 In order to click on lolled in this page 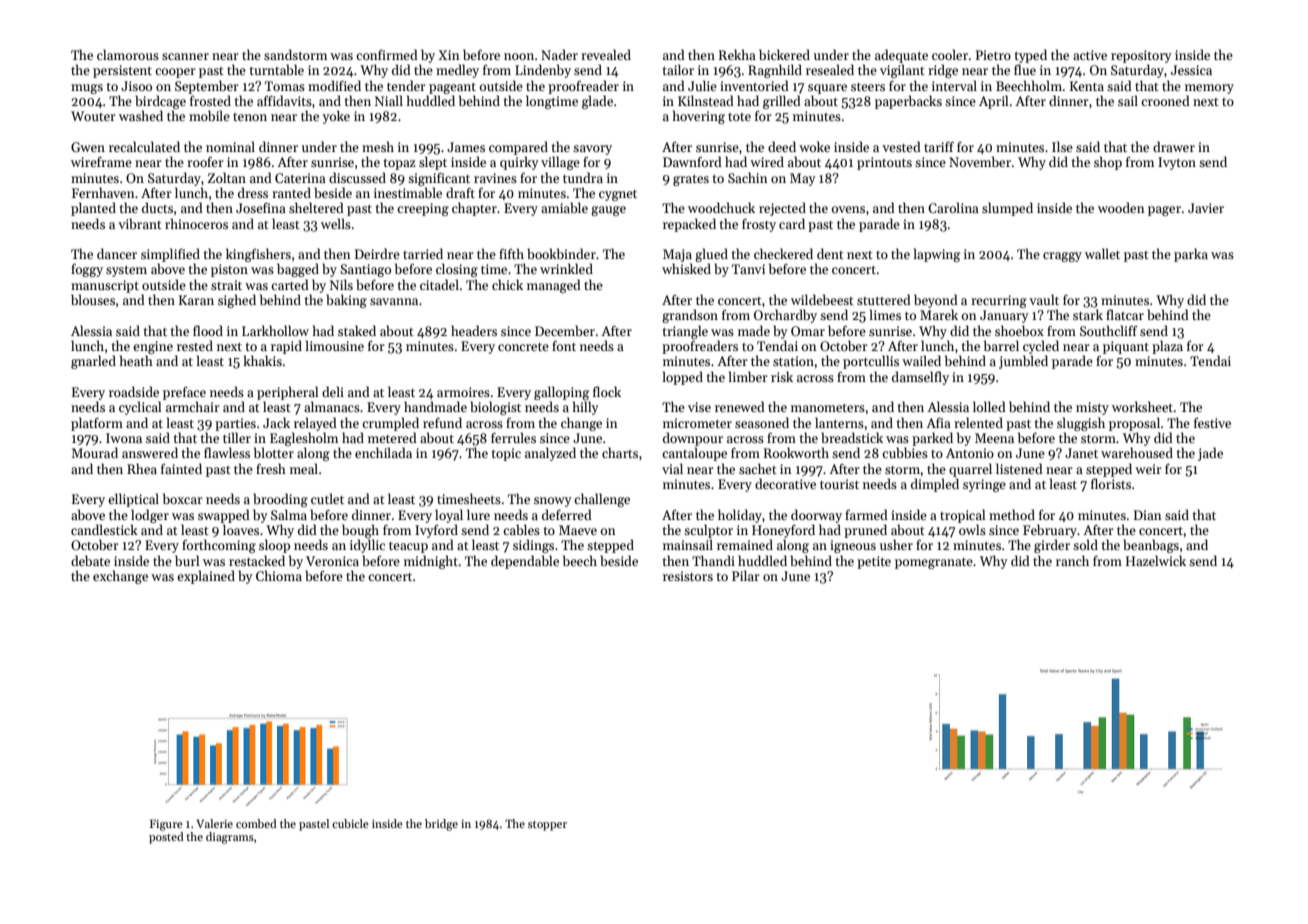, I will do `click(989, 406)`.
